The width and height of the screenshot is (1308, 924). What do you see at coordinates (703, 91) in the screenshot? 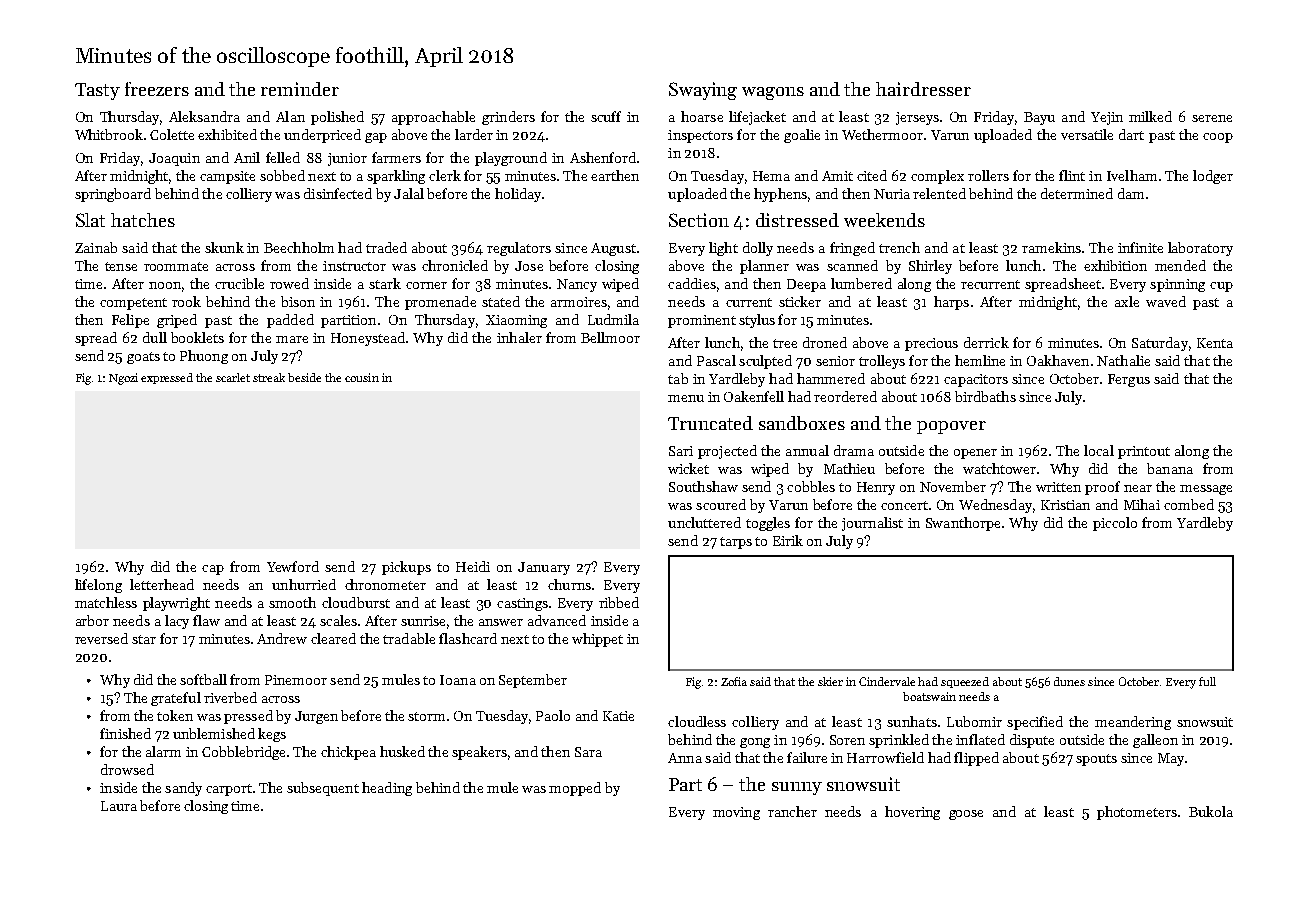
I see `Swaying` at bounding box center [703, 91].
